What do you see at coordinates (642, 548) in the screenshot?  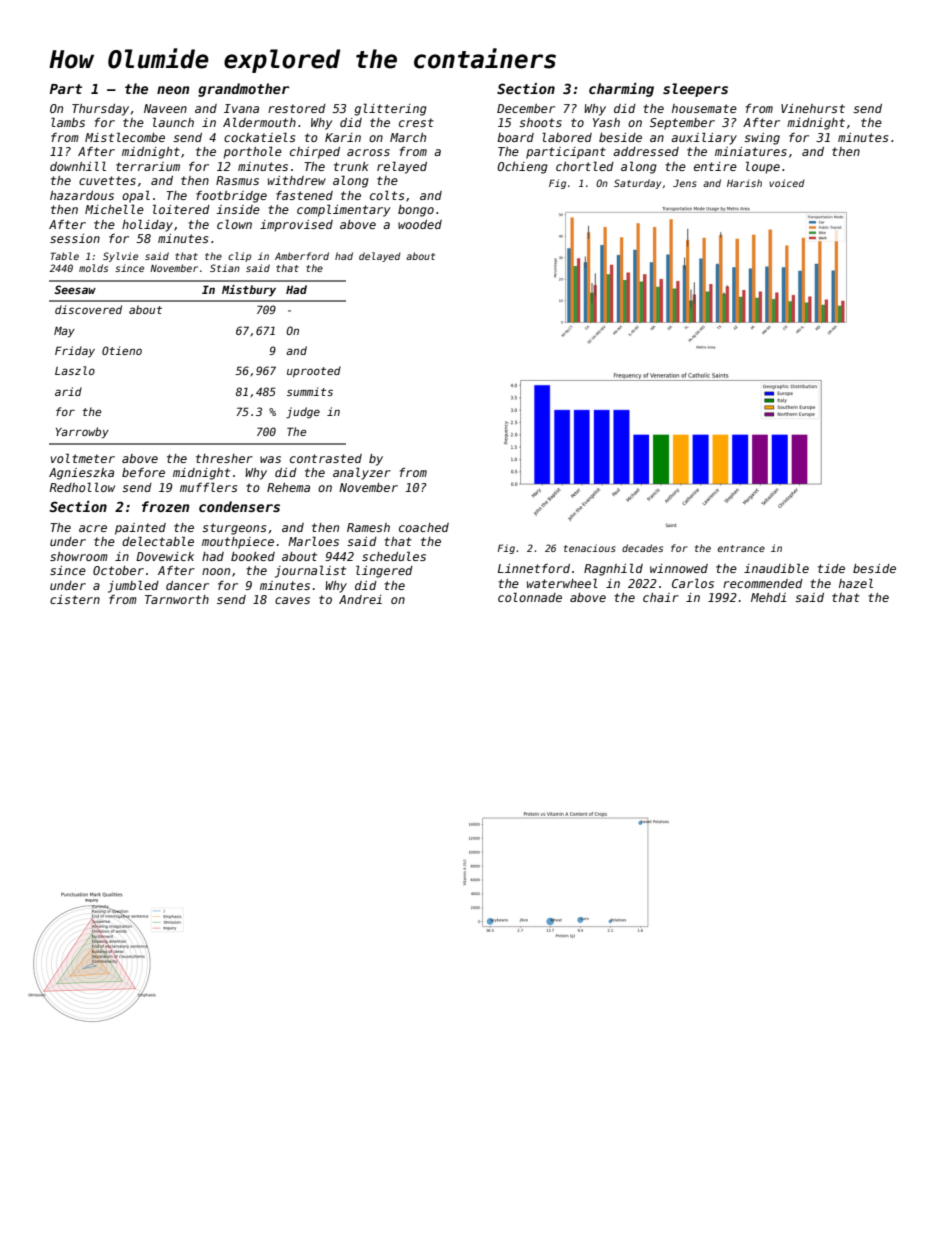 I see `decades` at bounding box center [642, 548].
